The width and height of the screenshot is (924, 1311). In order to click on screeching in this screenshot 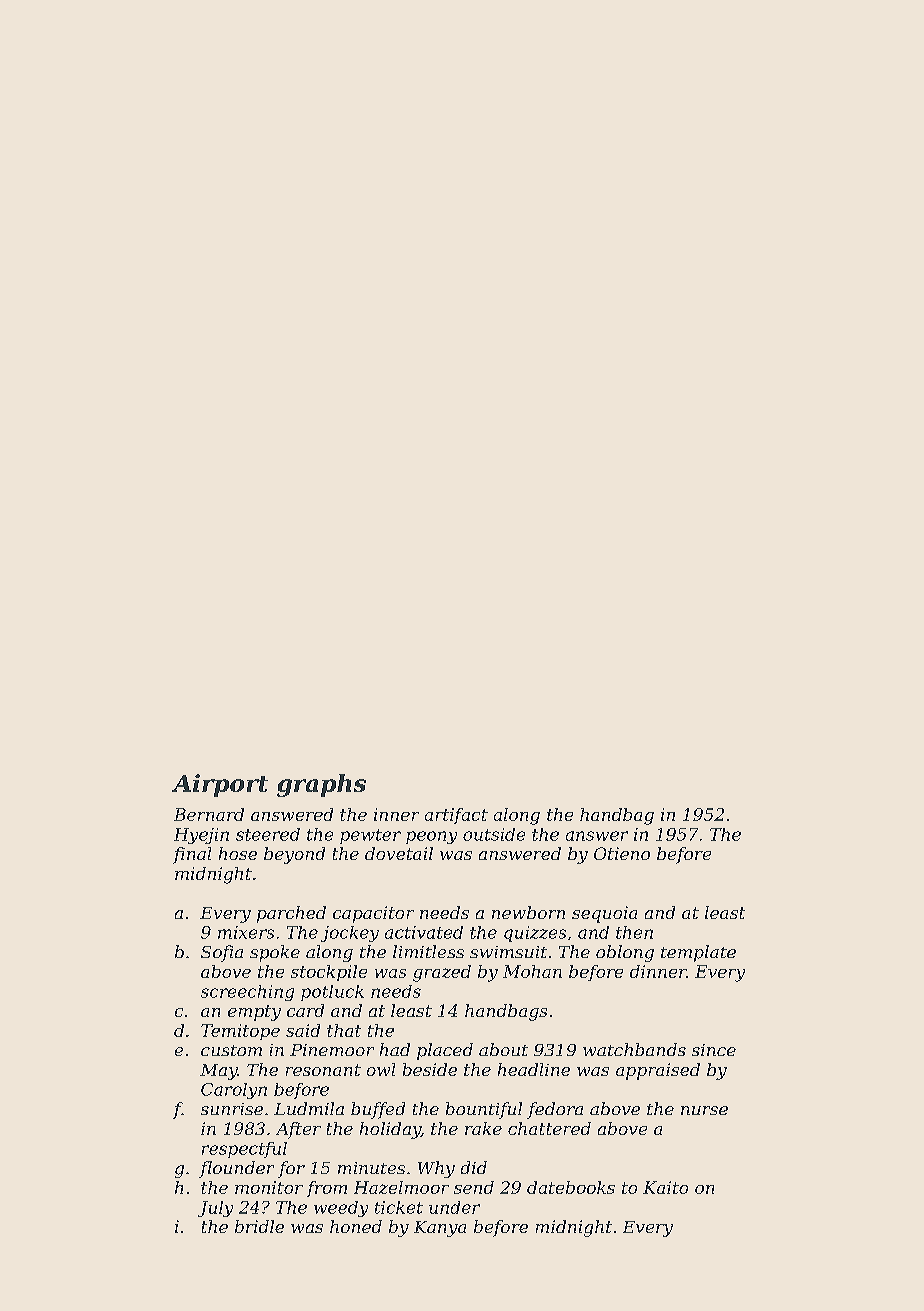, I will do `click(247, 993)`.
